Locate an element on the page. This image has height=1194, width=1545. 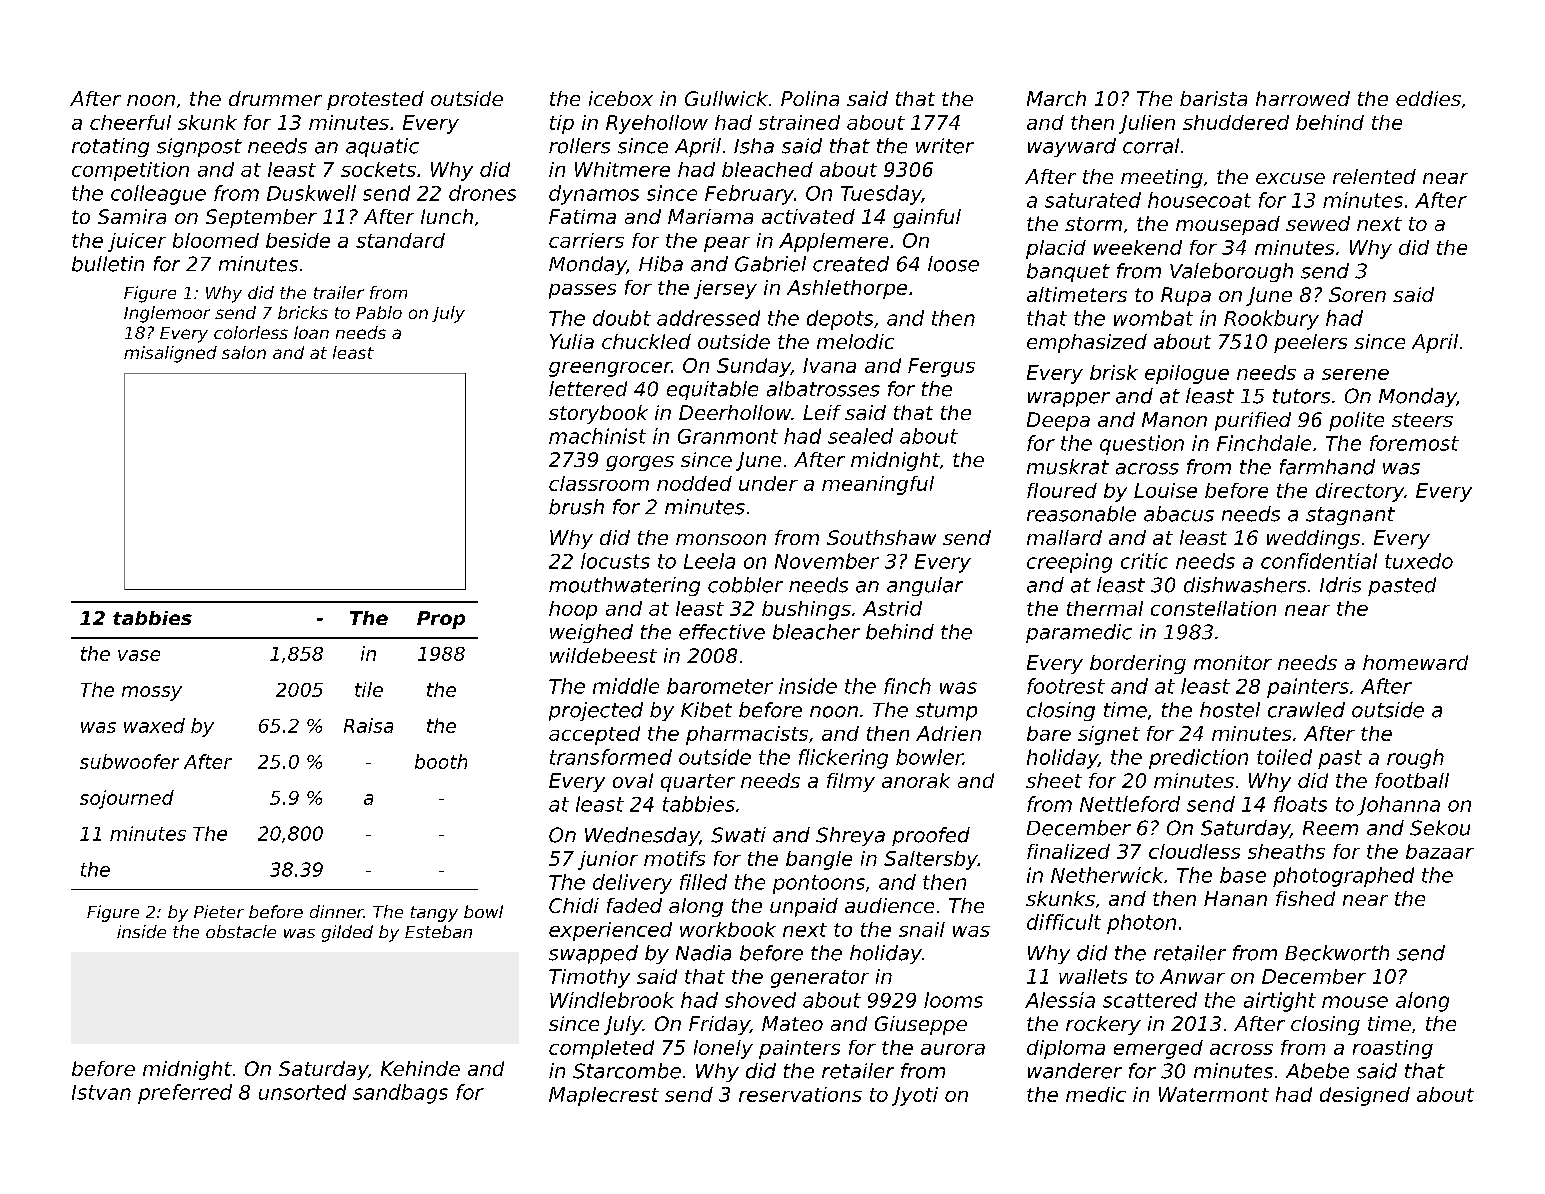
reservations is located at coordinates (800, 1094).
